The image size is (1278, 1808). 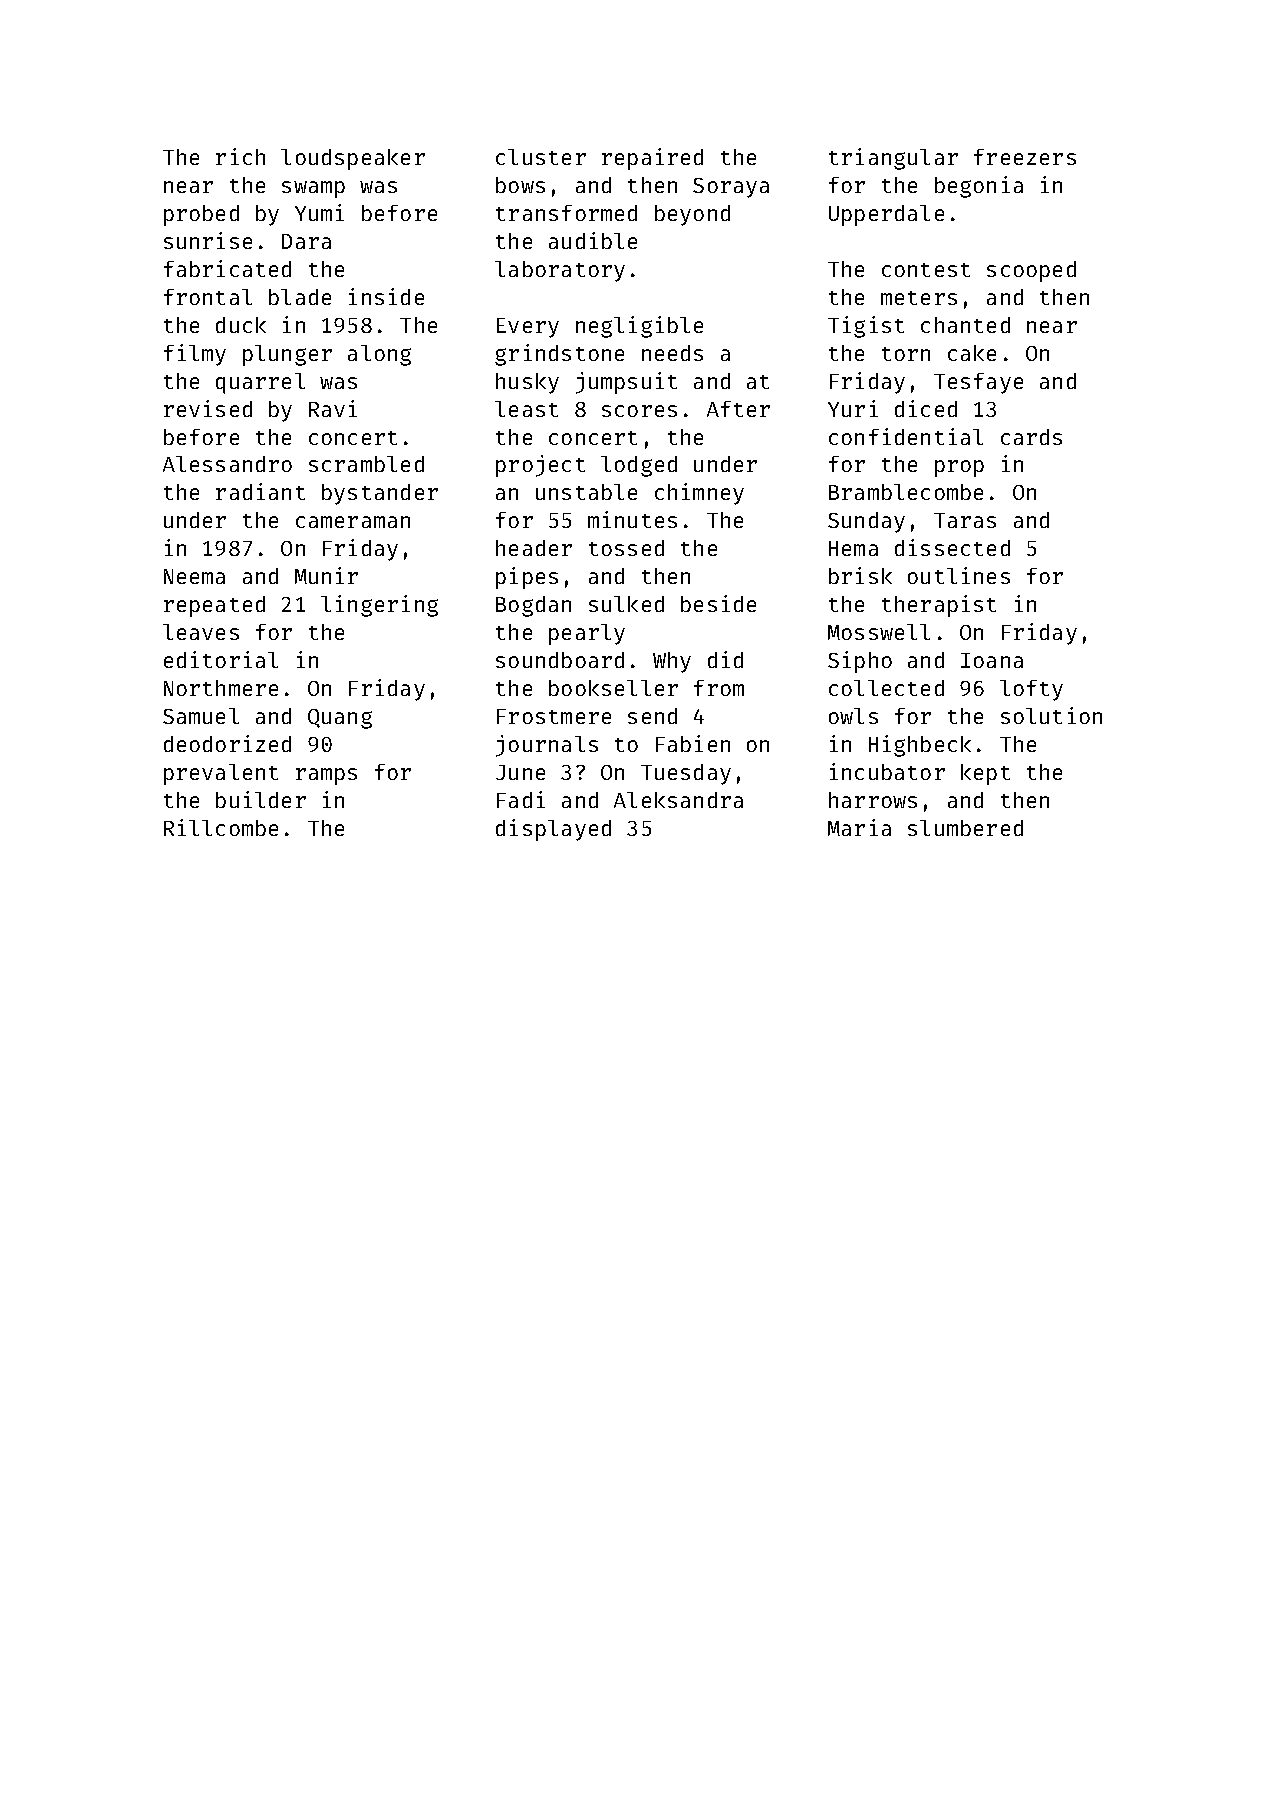 What do you see at coordinates (893, 159) in the page?
I see `triangular` at bounding box center [893, 159].
